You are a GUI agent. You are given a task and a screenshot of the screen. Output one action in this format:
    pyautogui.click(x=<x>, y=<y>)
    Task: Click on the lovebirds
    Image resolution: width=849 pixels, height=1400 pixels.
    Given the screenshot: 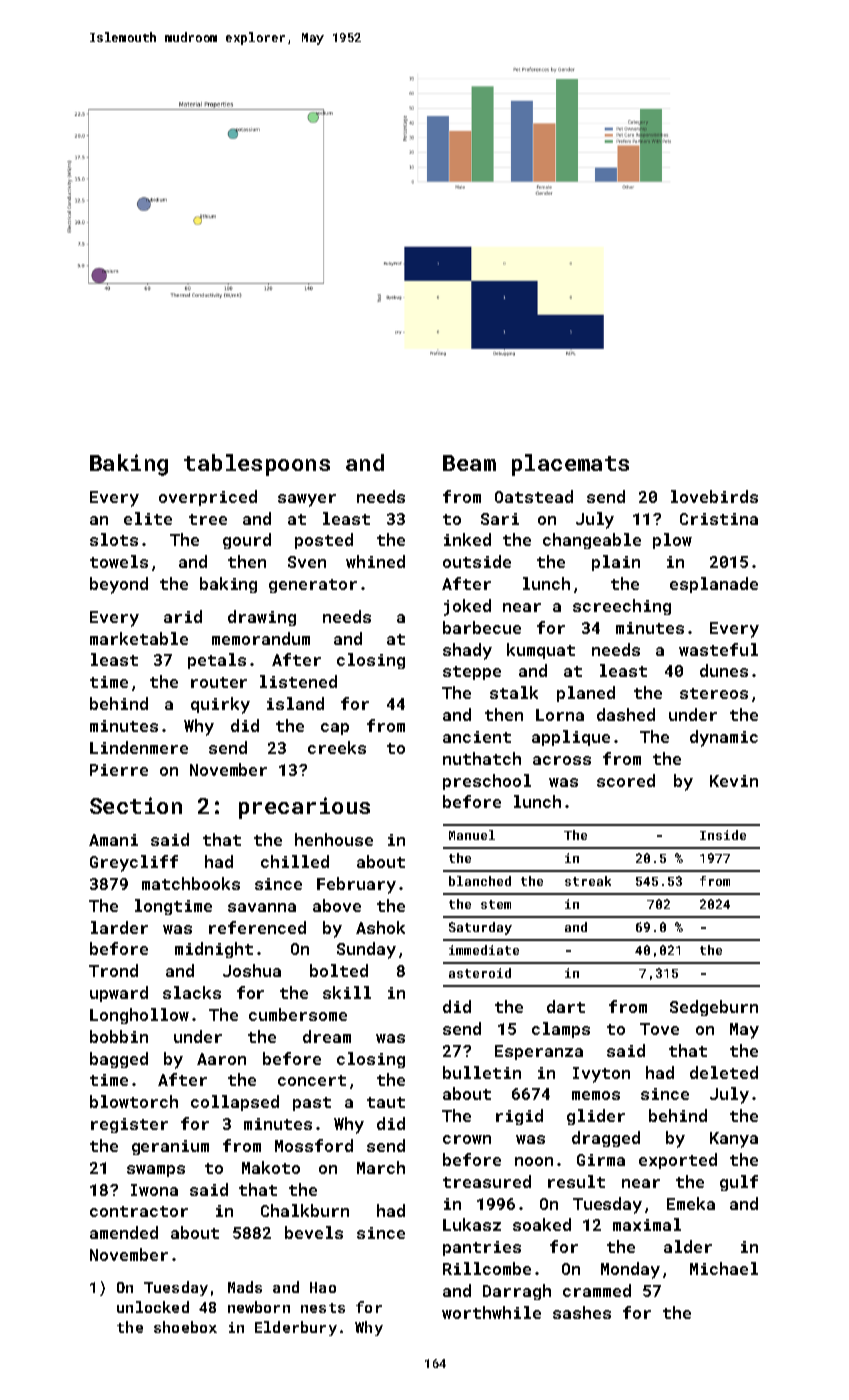 What is the action you would take?
    pyautogui.click(x=714, y=496)
